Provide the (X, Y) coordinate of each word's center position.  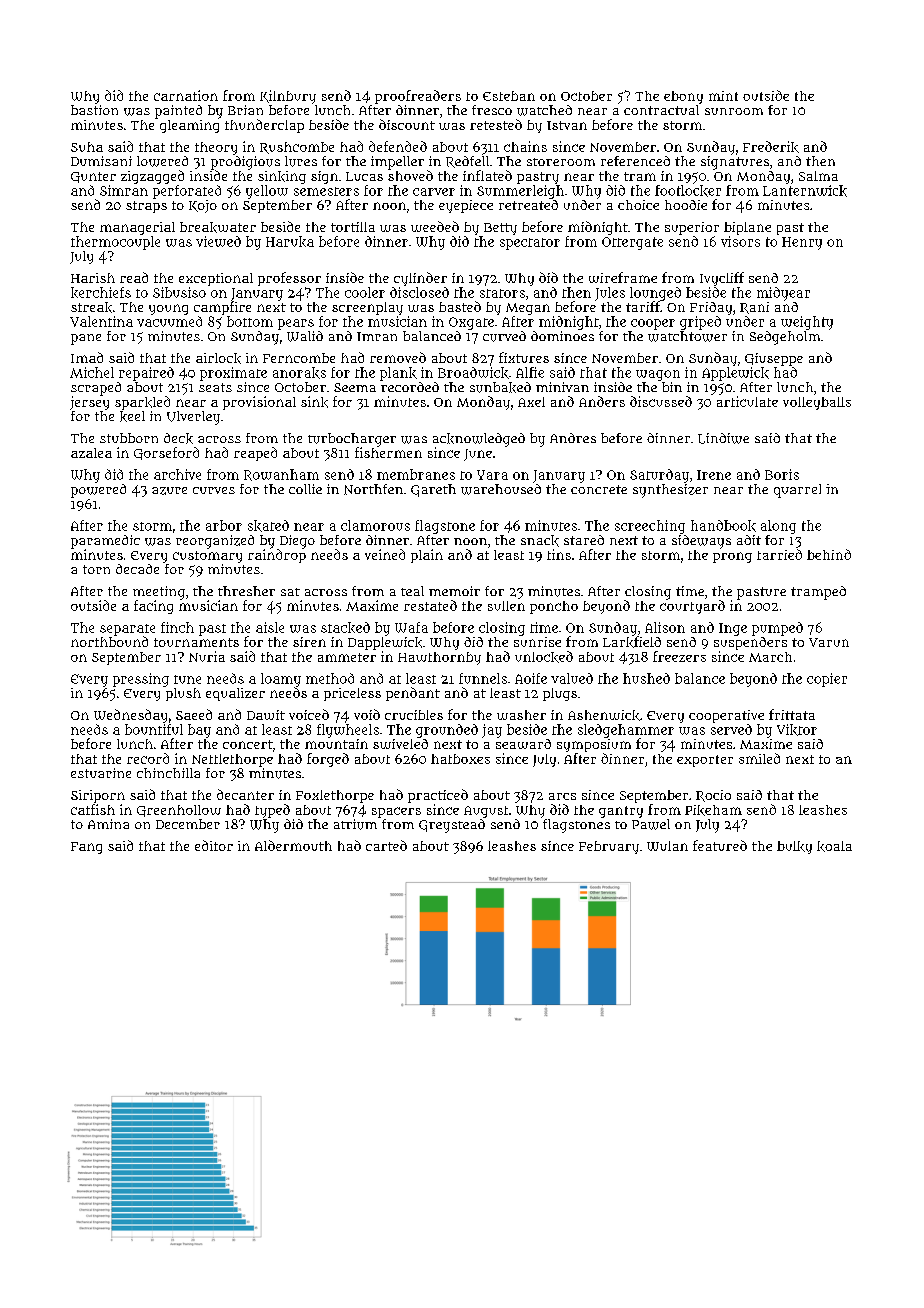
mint (723, 96)
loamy (281, 680)
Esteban (509, 96)
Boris (782, 474)
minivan (562, 387)
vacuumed (169, 321)
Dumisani (101, 161)
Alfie (530, 372)
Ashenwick (604, 715)
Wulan (667, 846)
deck (178, 438)
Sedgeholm (785, 338)
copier (827, 680)
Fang (86, 848)
